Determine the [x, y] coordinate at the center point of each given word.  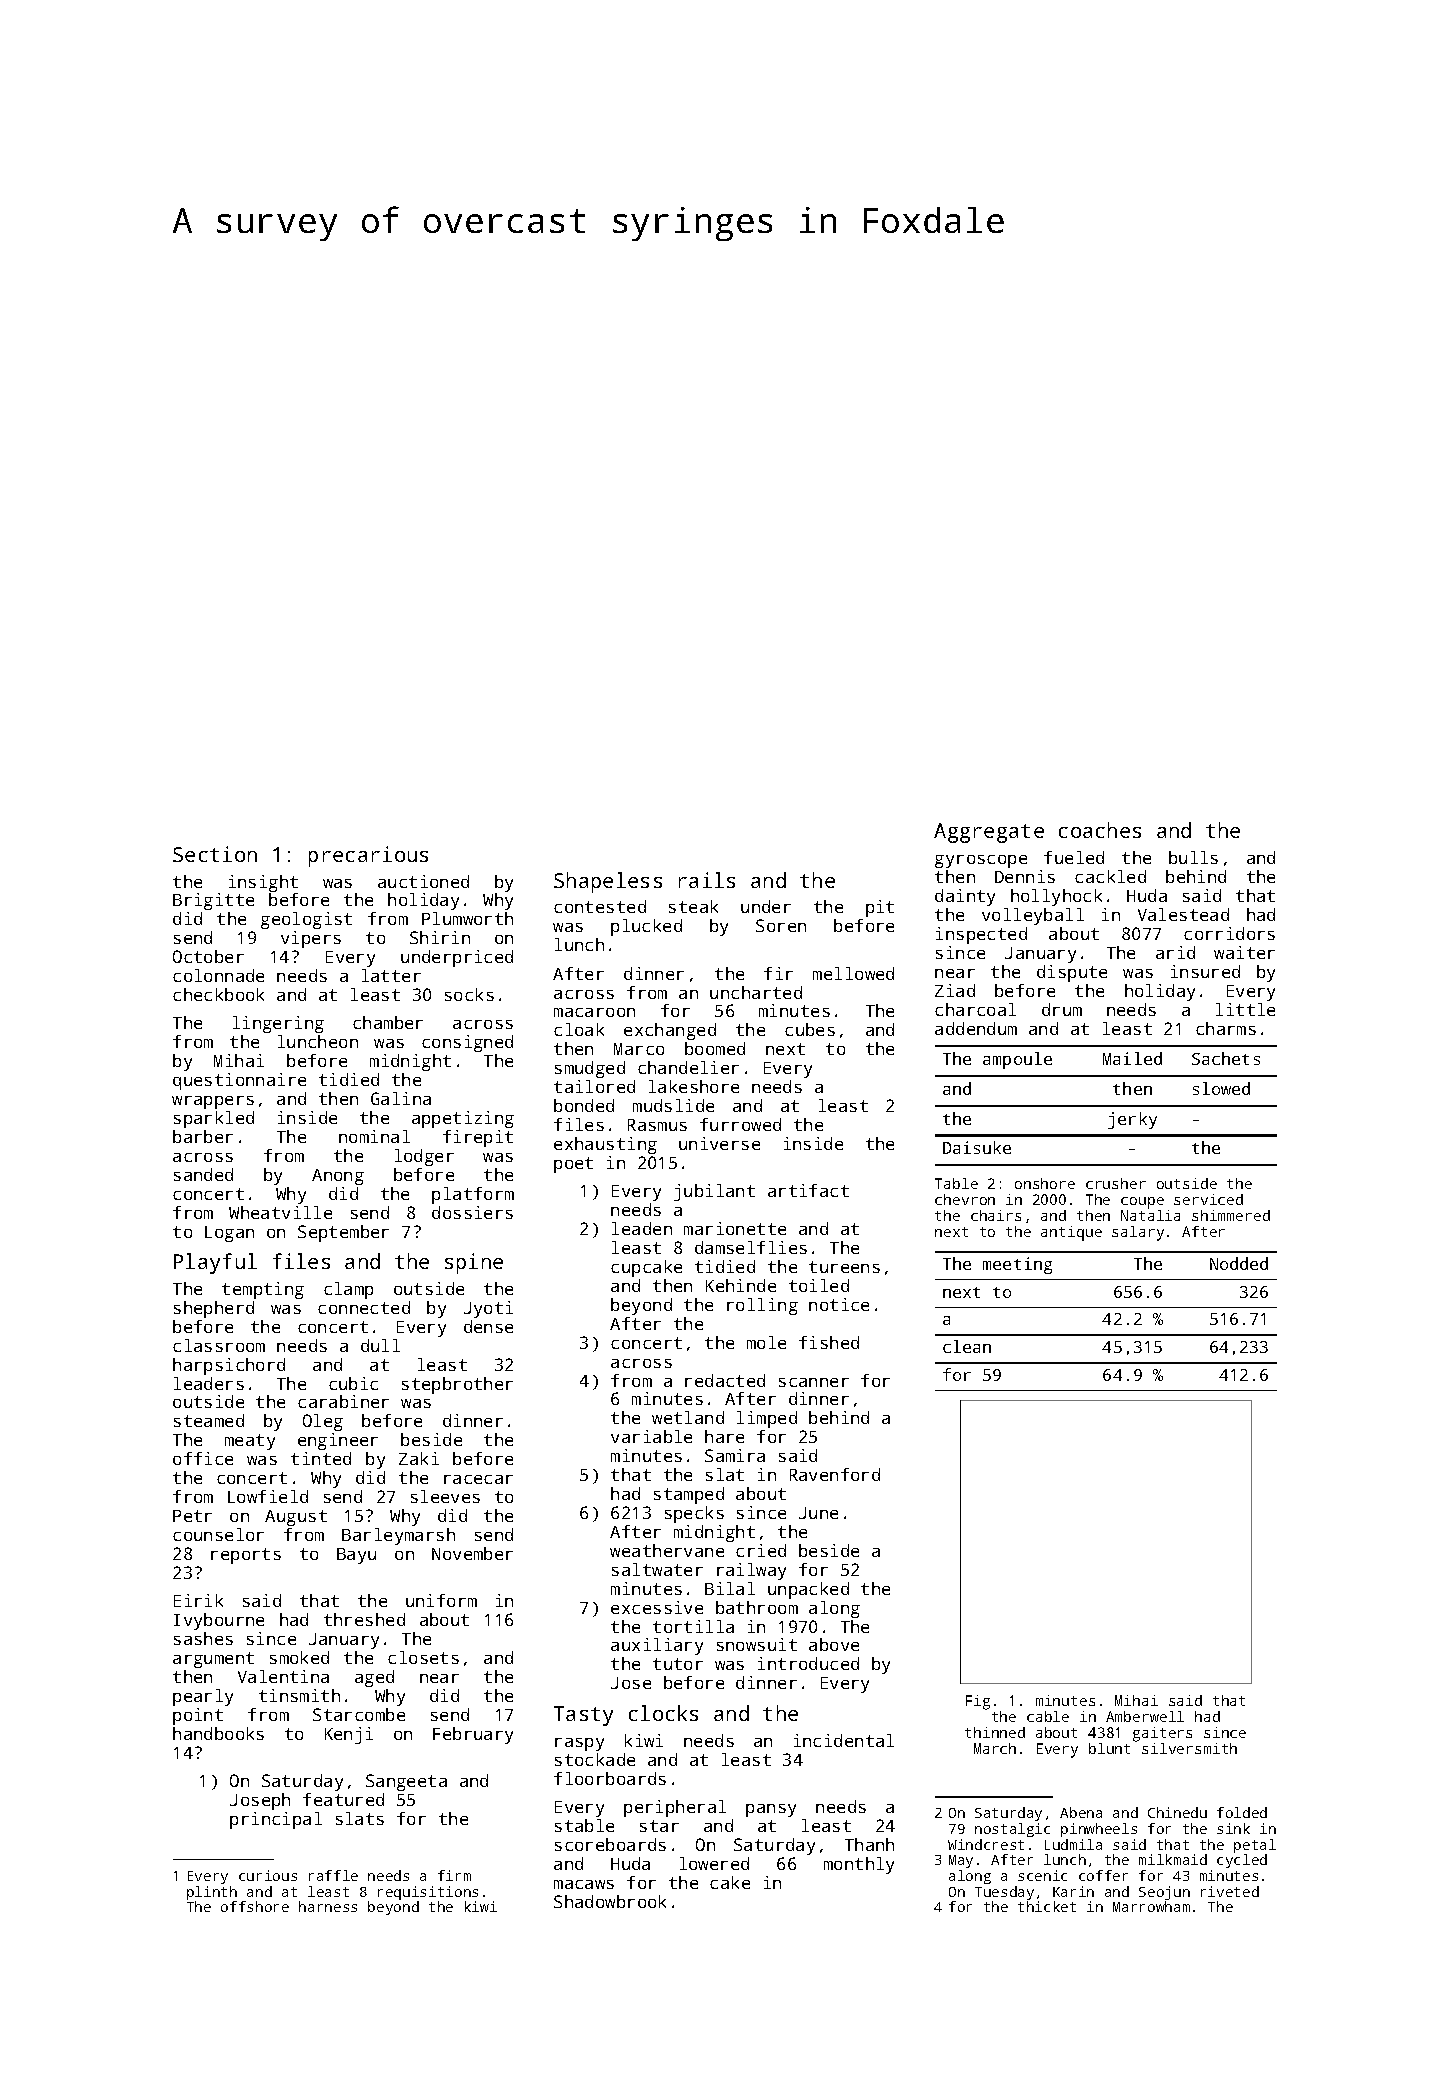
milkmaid [1173, 1859]
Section [215, 854]
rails [707, 880]
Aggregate [989, 833]
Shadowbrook [610, 1901]
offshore [255, 1906]
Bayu [356, 1556]
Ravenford [835, 1474]
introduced [808, 1663]
